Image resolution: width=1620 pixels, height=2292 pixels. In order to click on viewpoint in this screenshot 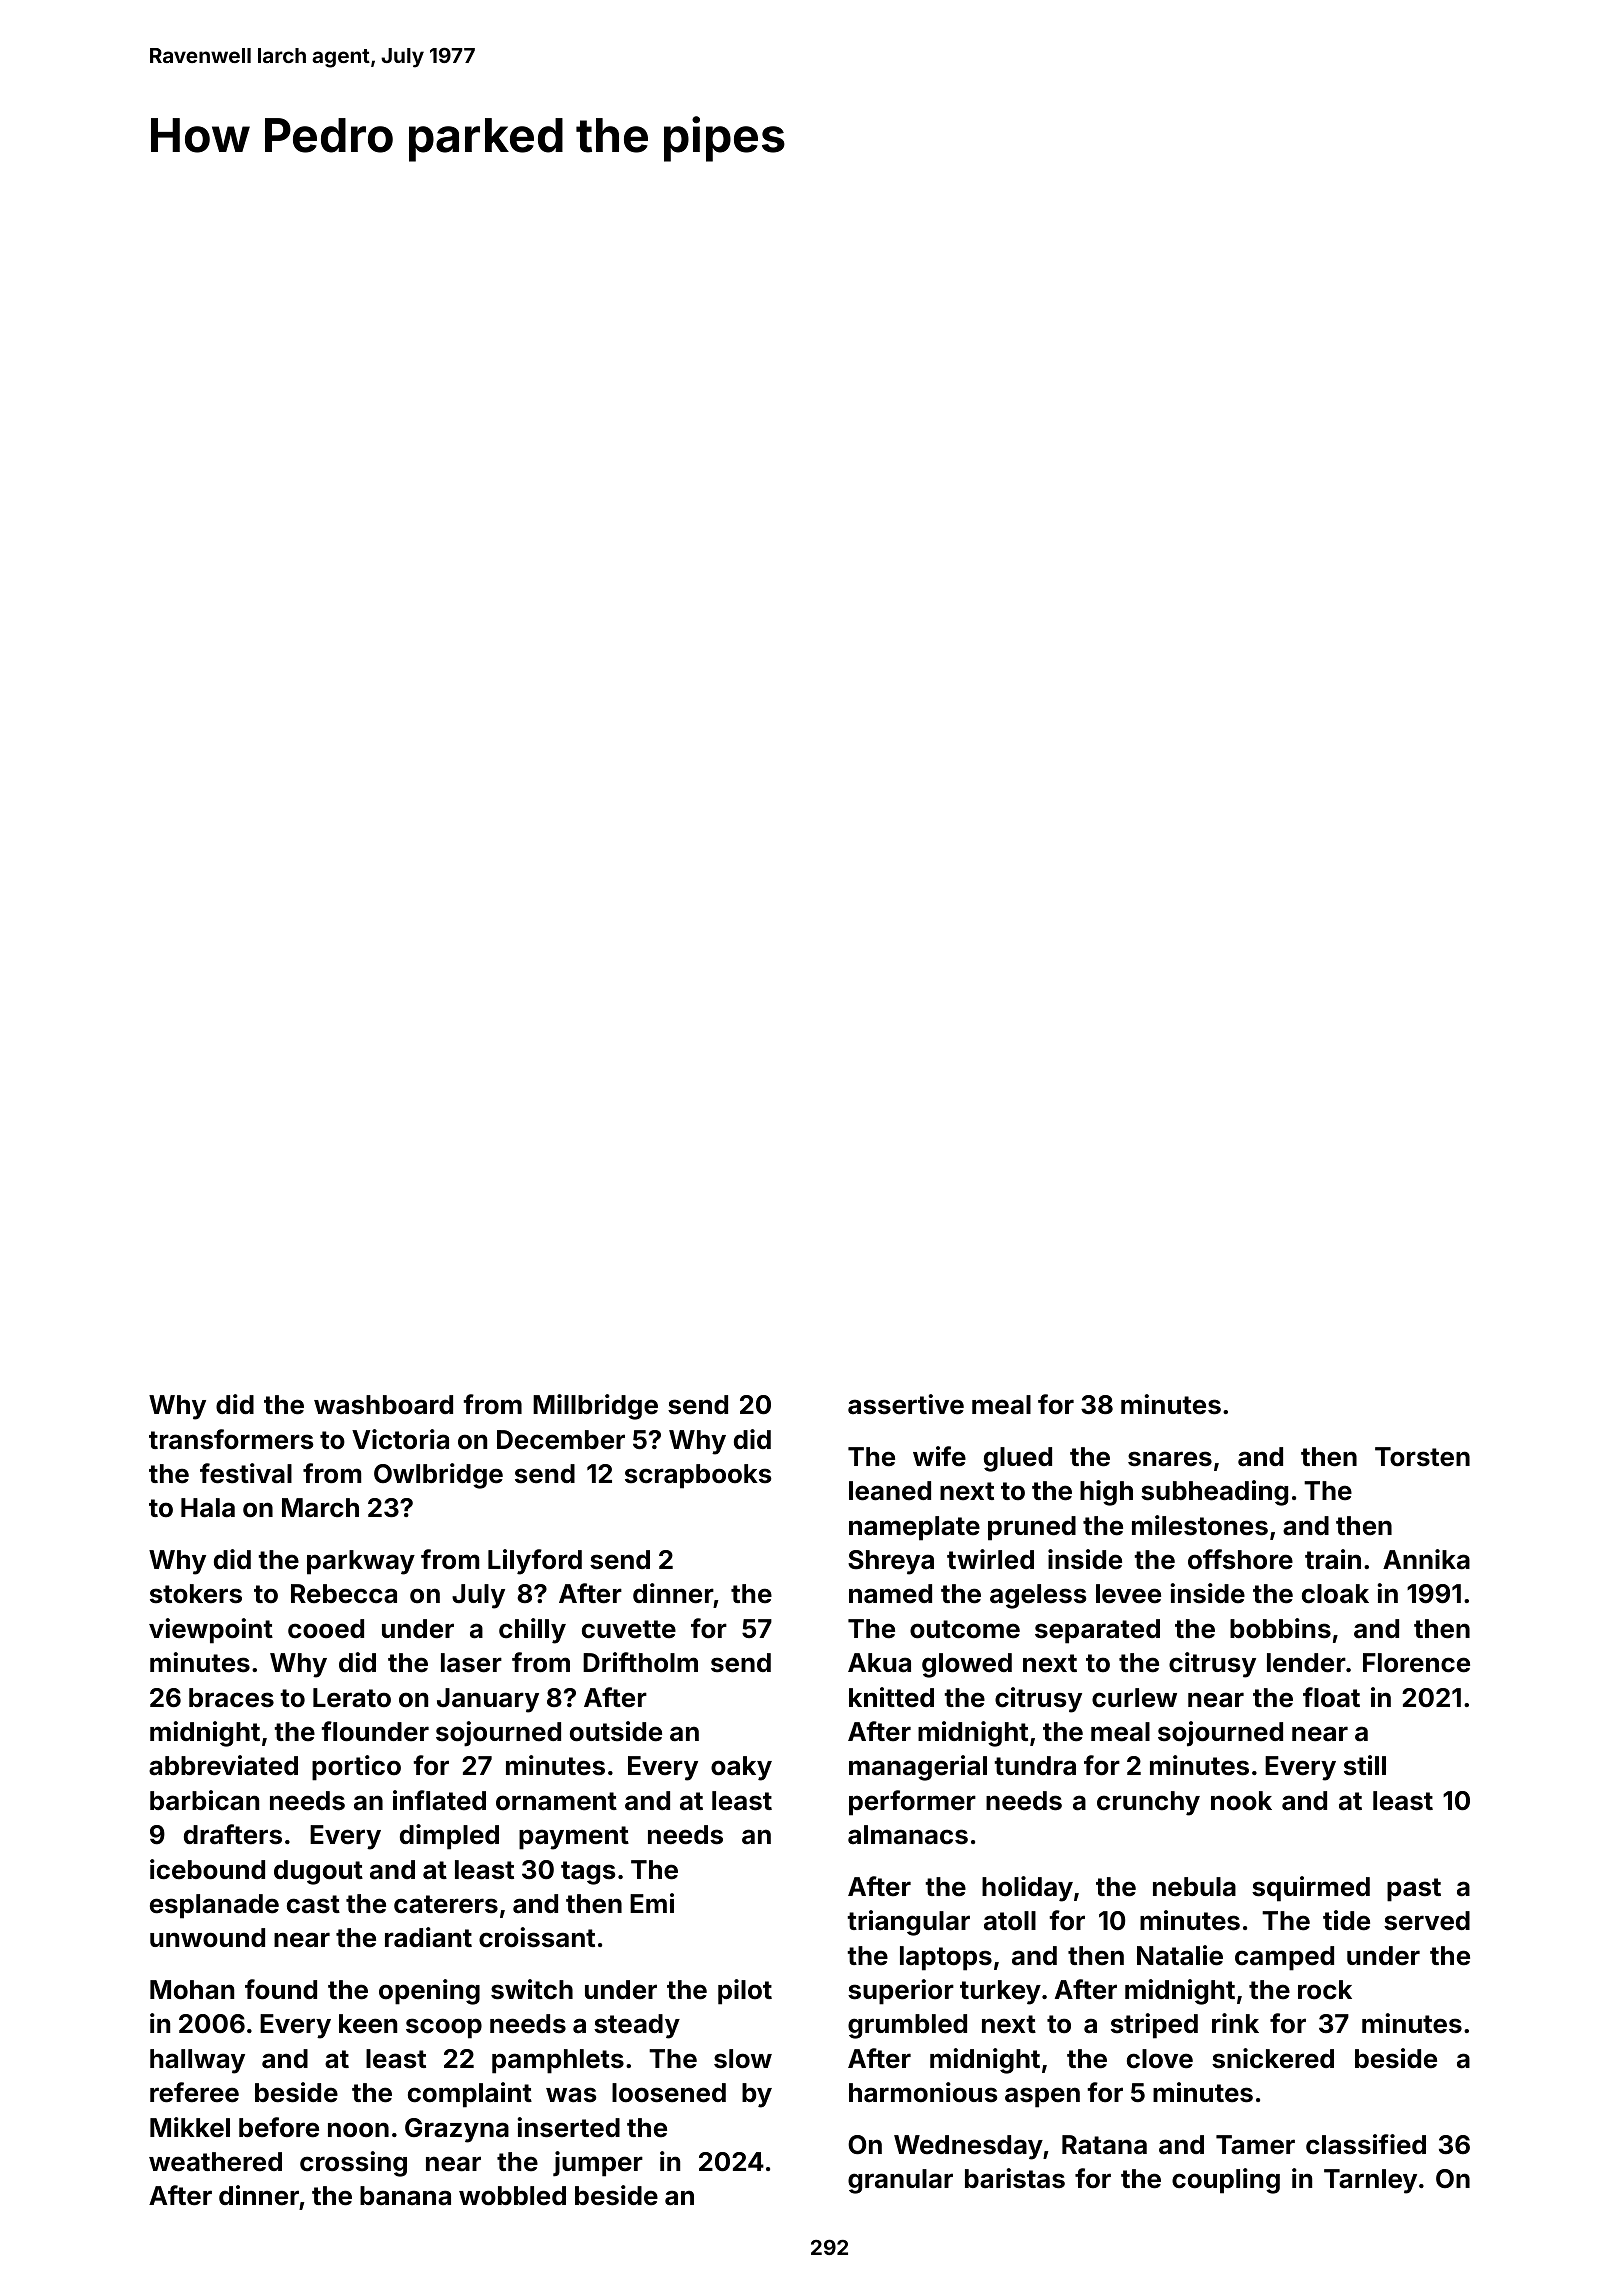, I will do `click(211, 1631)`.
